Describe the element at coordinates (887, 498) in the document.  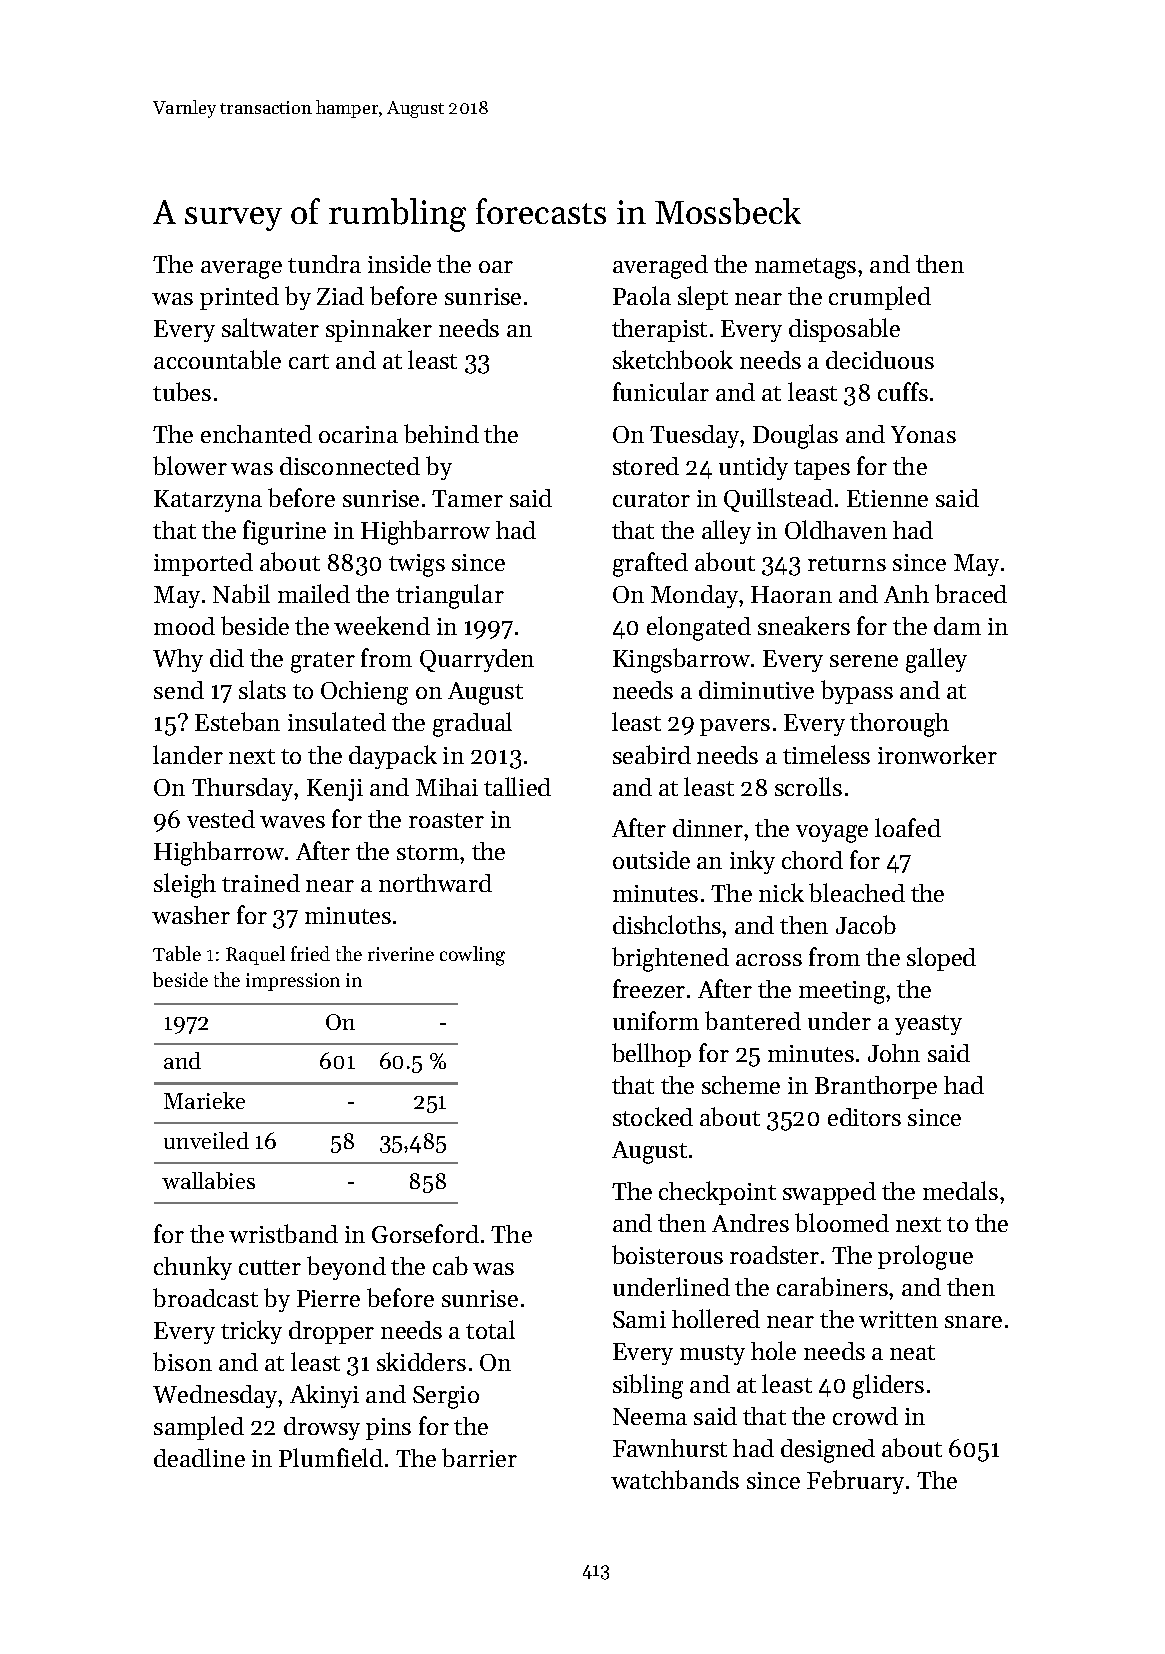
I see `Etienne` at that location.
